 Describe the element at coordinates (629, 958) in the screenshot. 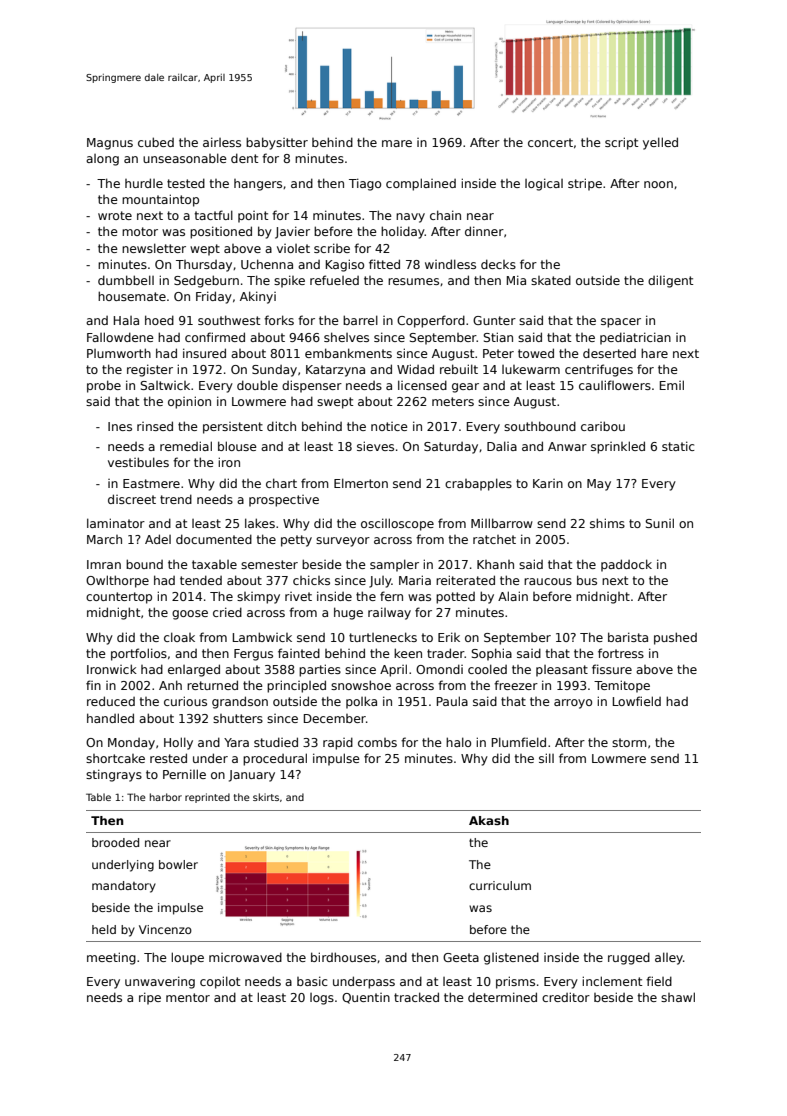

I see `rugged` at that location.
